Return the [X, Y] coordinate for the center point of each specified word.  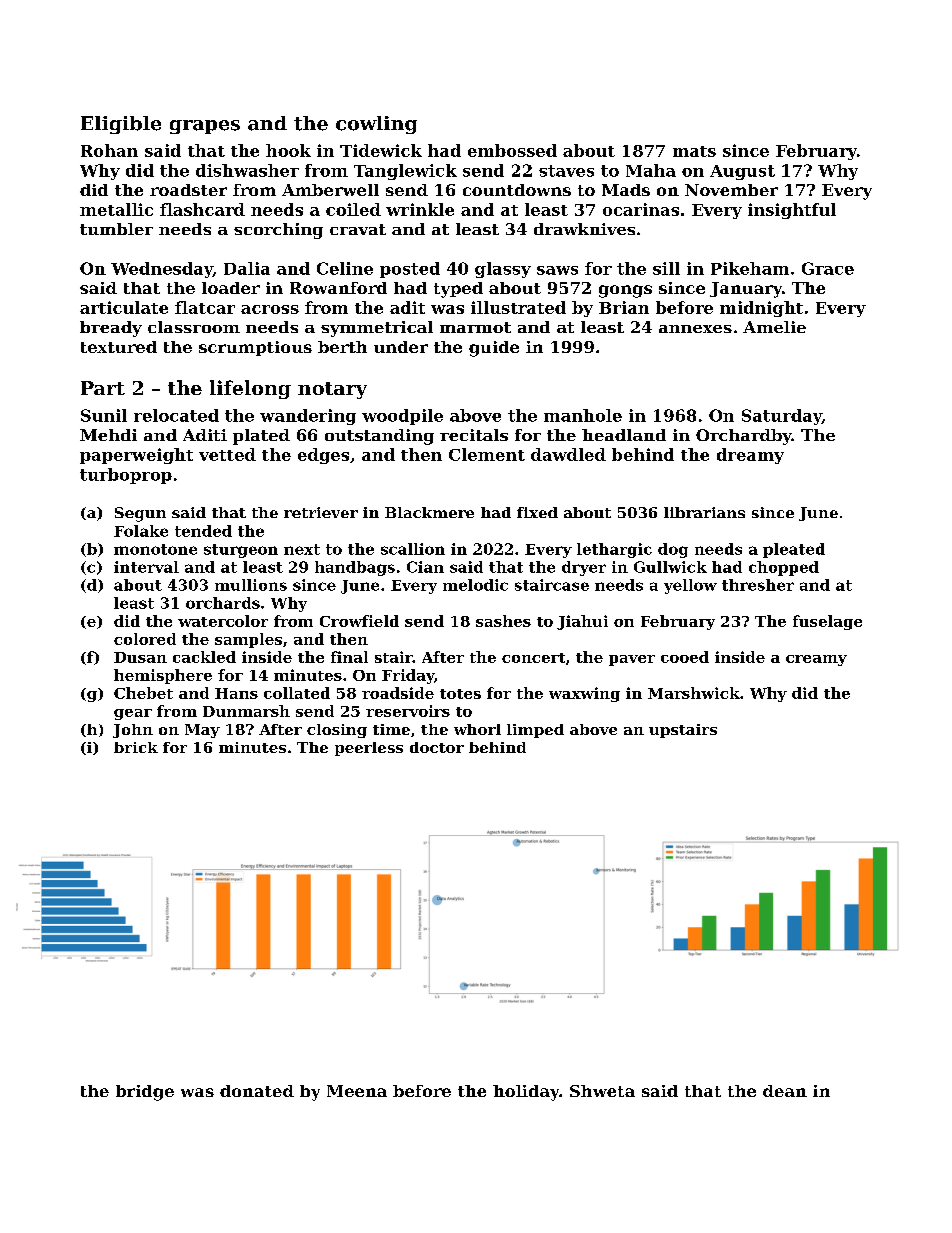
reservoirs [408, 711]
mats [694, 151]
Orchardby [744, 437]
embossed [512, 150]
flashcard [202, 209]
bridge [145, 1093]
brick [136, 747]
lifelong [250, 389]
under [401, 347]
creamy [816, 660]
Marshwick [694, 693]
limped [535, 731]
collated [297, 693]
